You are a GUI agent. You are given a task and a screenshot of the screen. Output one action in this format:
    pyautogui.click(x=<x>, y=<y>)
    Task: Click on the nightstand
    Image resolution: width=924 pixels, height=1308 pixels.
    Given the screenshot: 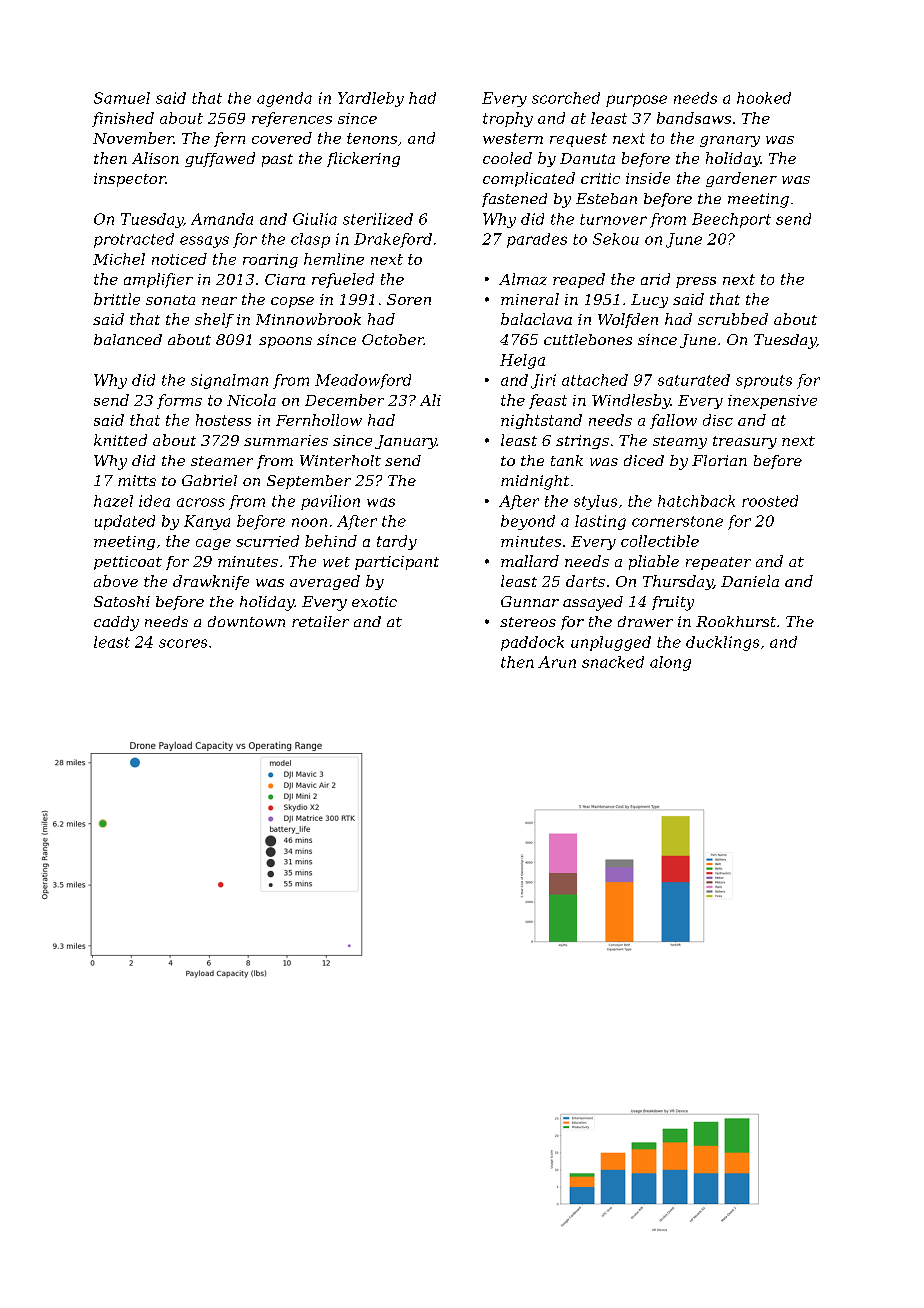 What is the action you would take?
    pyautogui.click(x=541, y=421)
